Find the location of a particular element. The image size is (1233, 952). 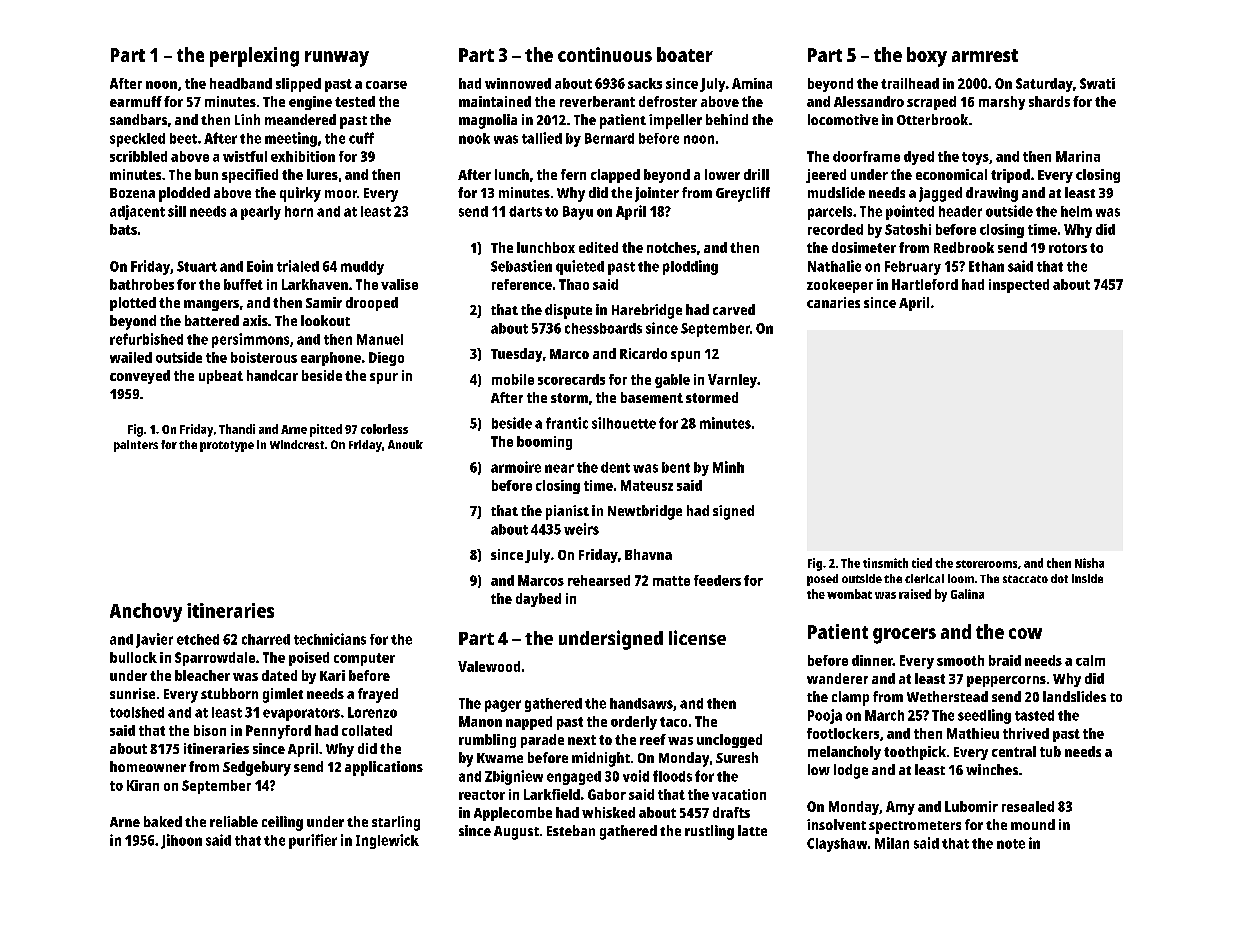

purifier is located at coordinates (313, 841).
